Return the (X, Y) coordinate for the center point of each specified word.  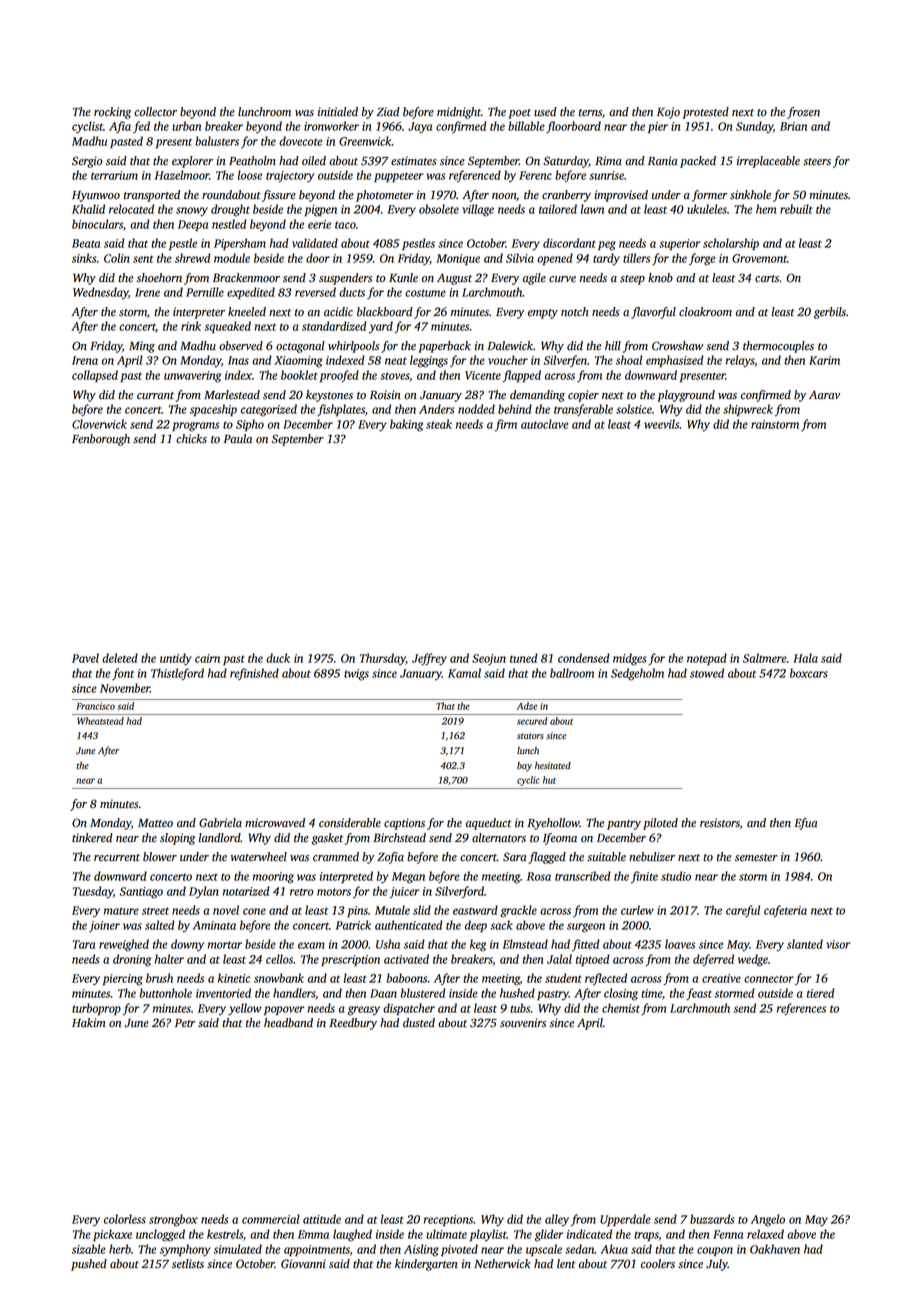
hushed (517, 993)
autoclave (544, 424)
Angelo (768, 1220)
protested (706, 113)
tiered (821, 993)
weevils (661, 424)
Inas (238, 360)
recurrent (117, 858)
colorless (125, 1219)
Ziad (388, 111)
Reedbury (353, 1024)
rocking (112, 113)
